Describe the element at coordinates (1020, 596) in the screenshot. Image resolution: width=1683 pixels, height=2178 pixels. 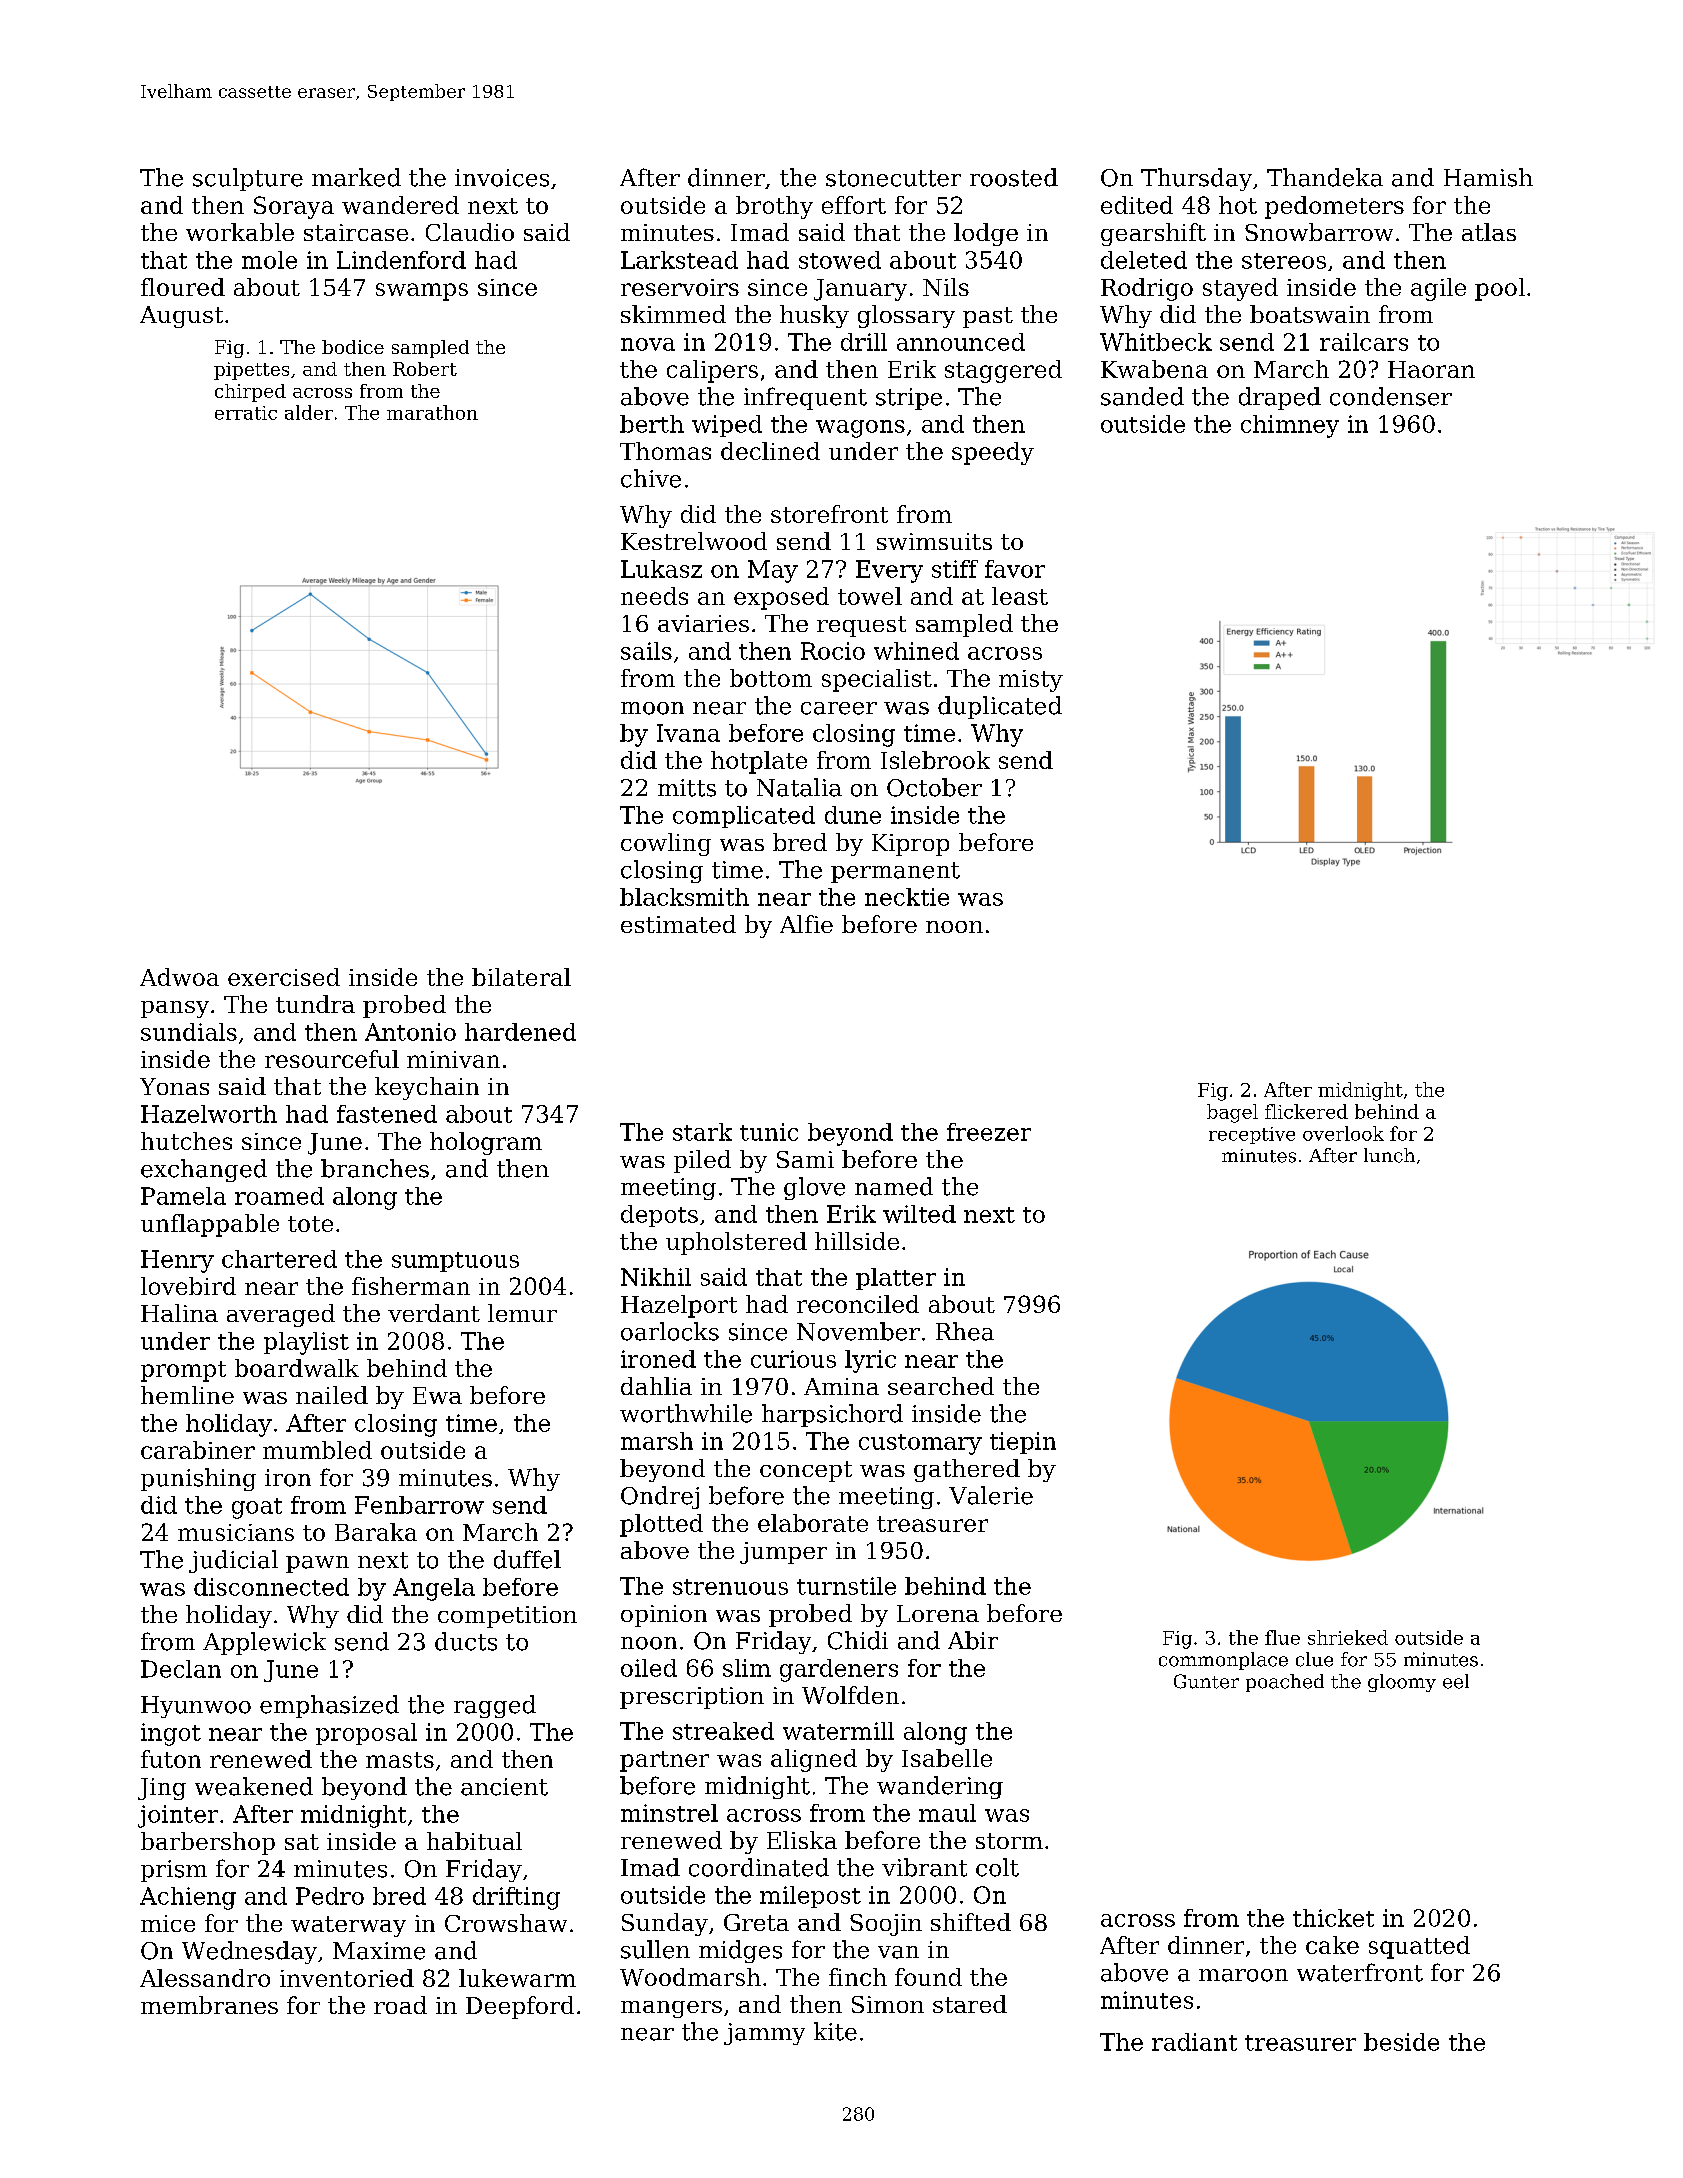
I see `least` at that location.
